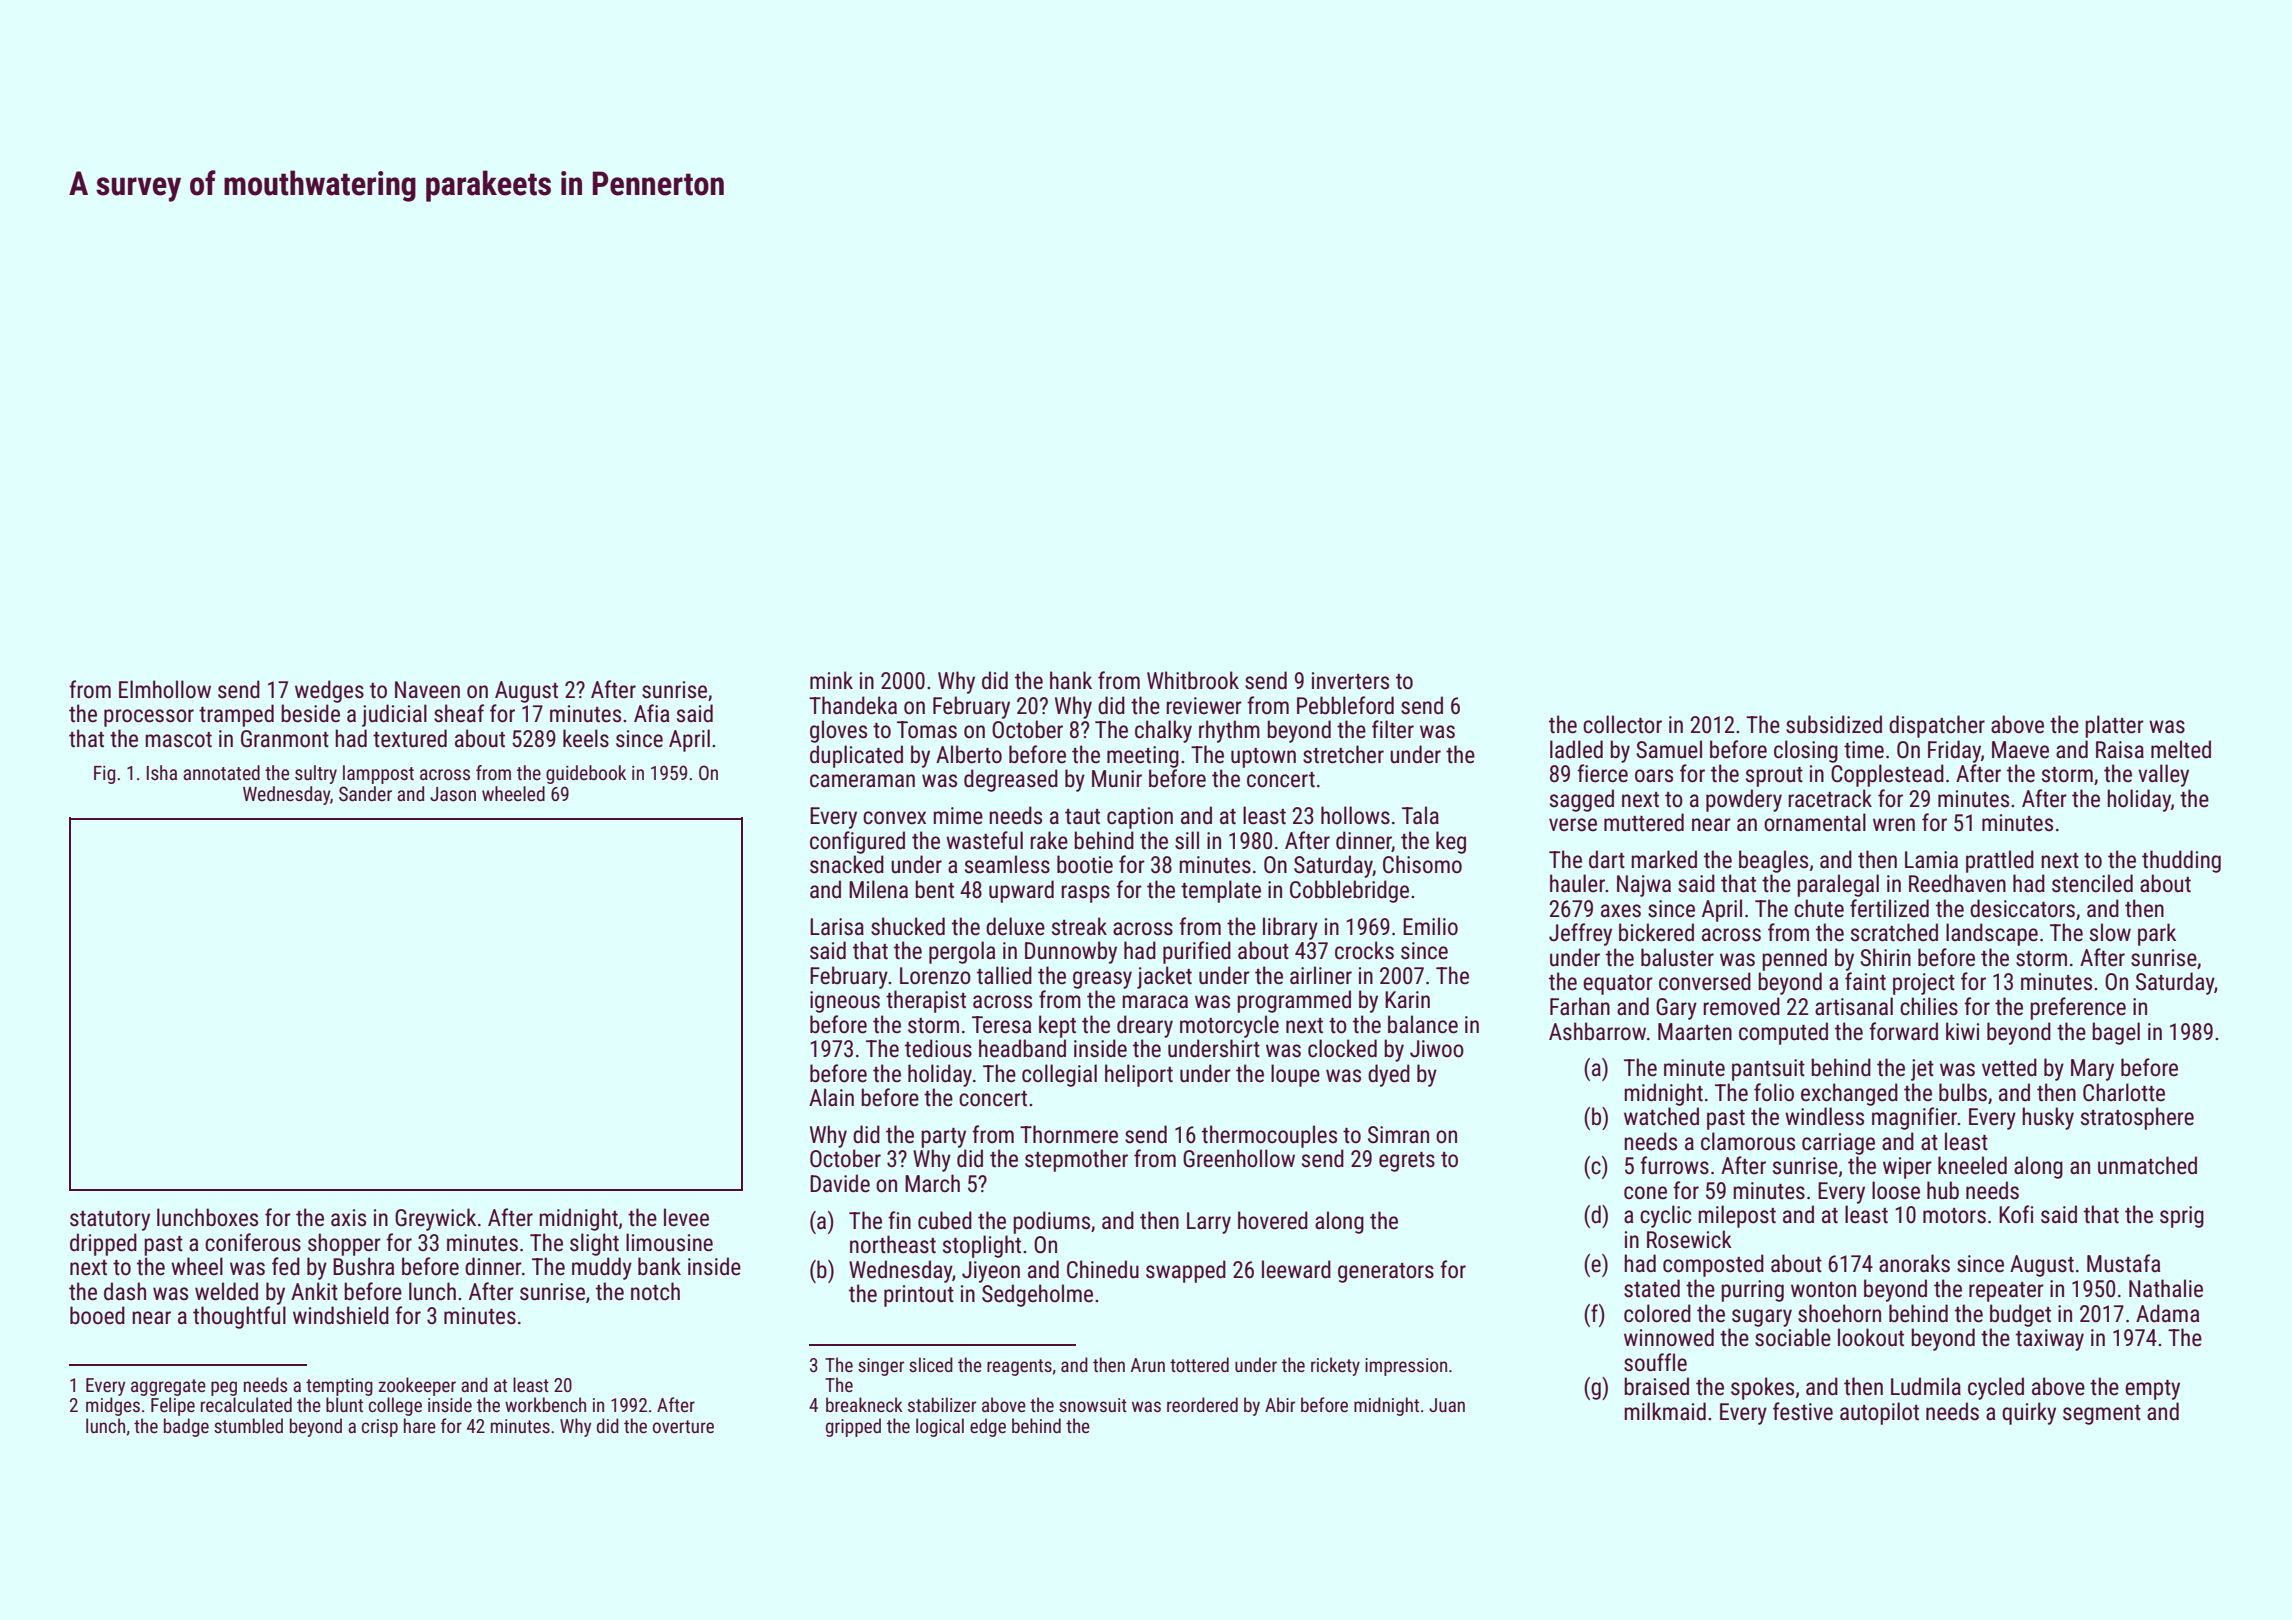  What do you see at coordinates (1752, 1291) in the image?
I see `purring` at bounding box center [1752, 1291].
